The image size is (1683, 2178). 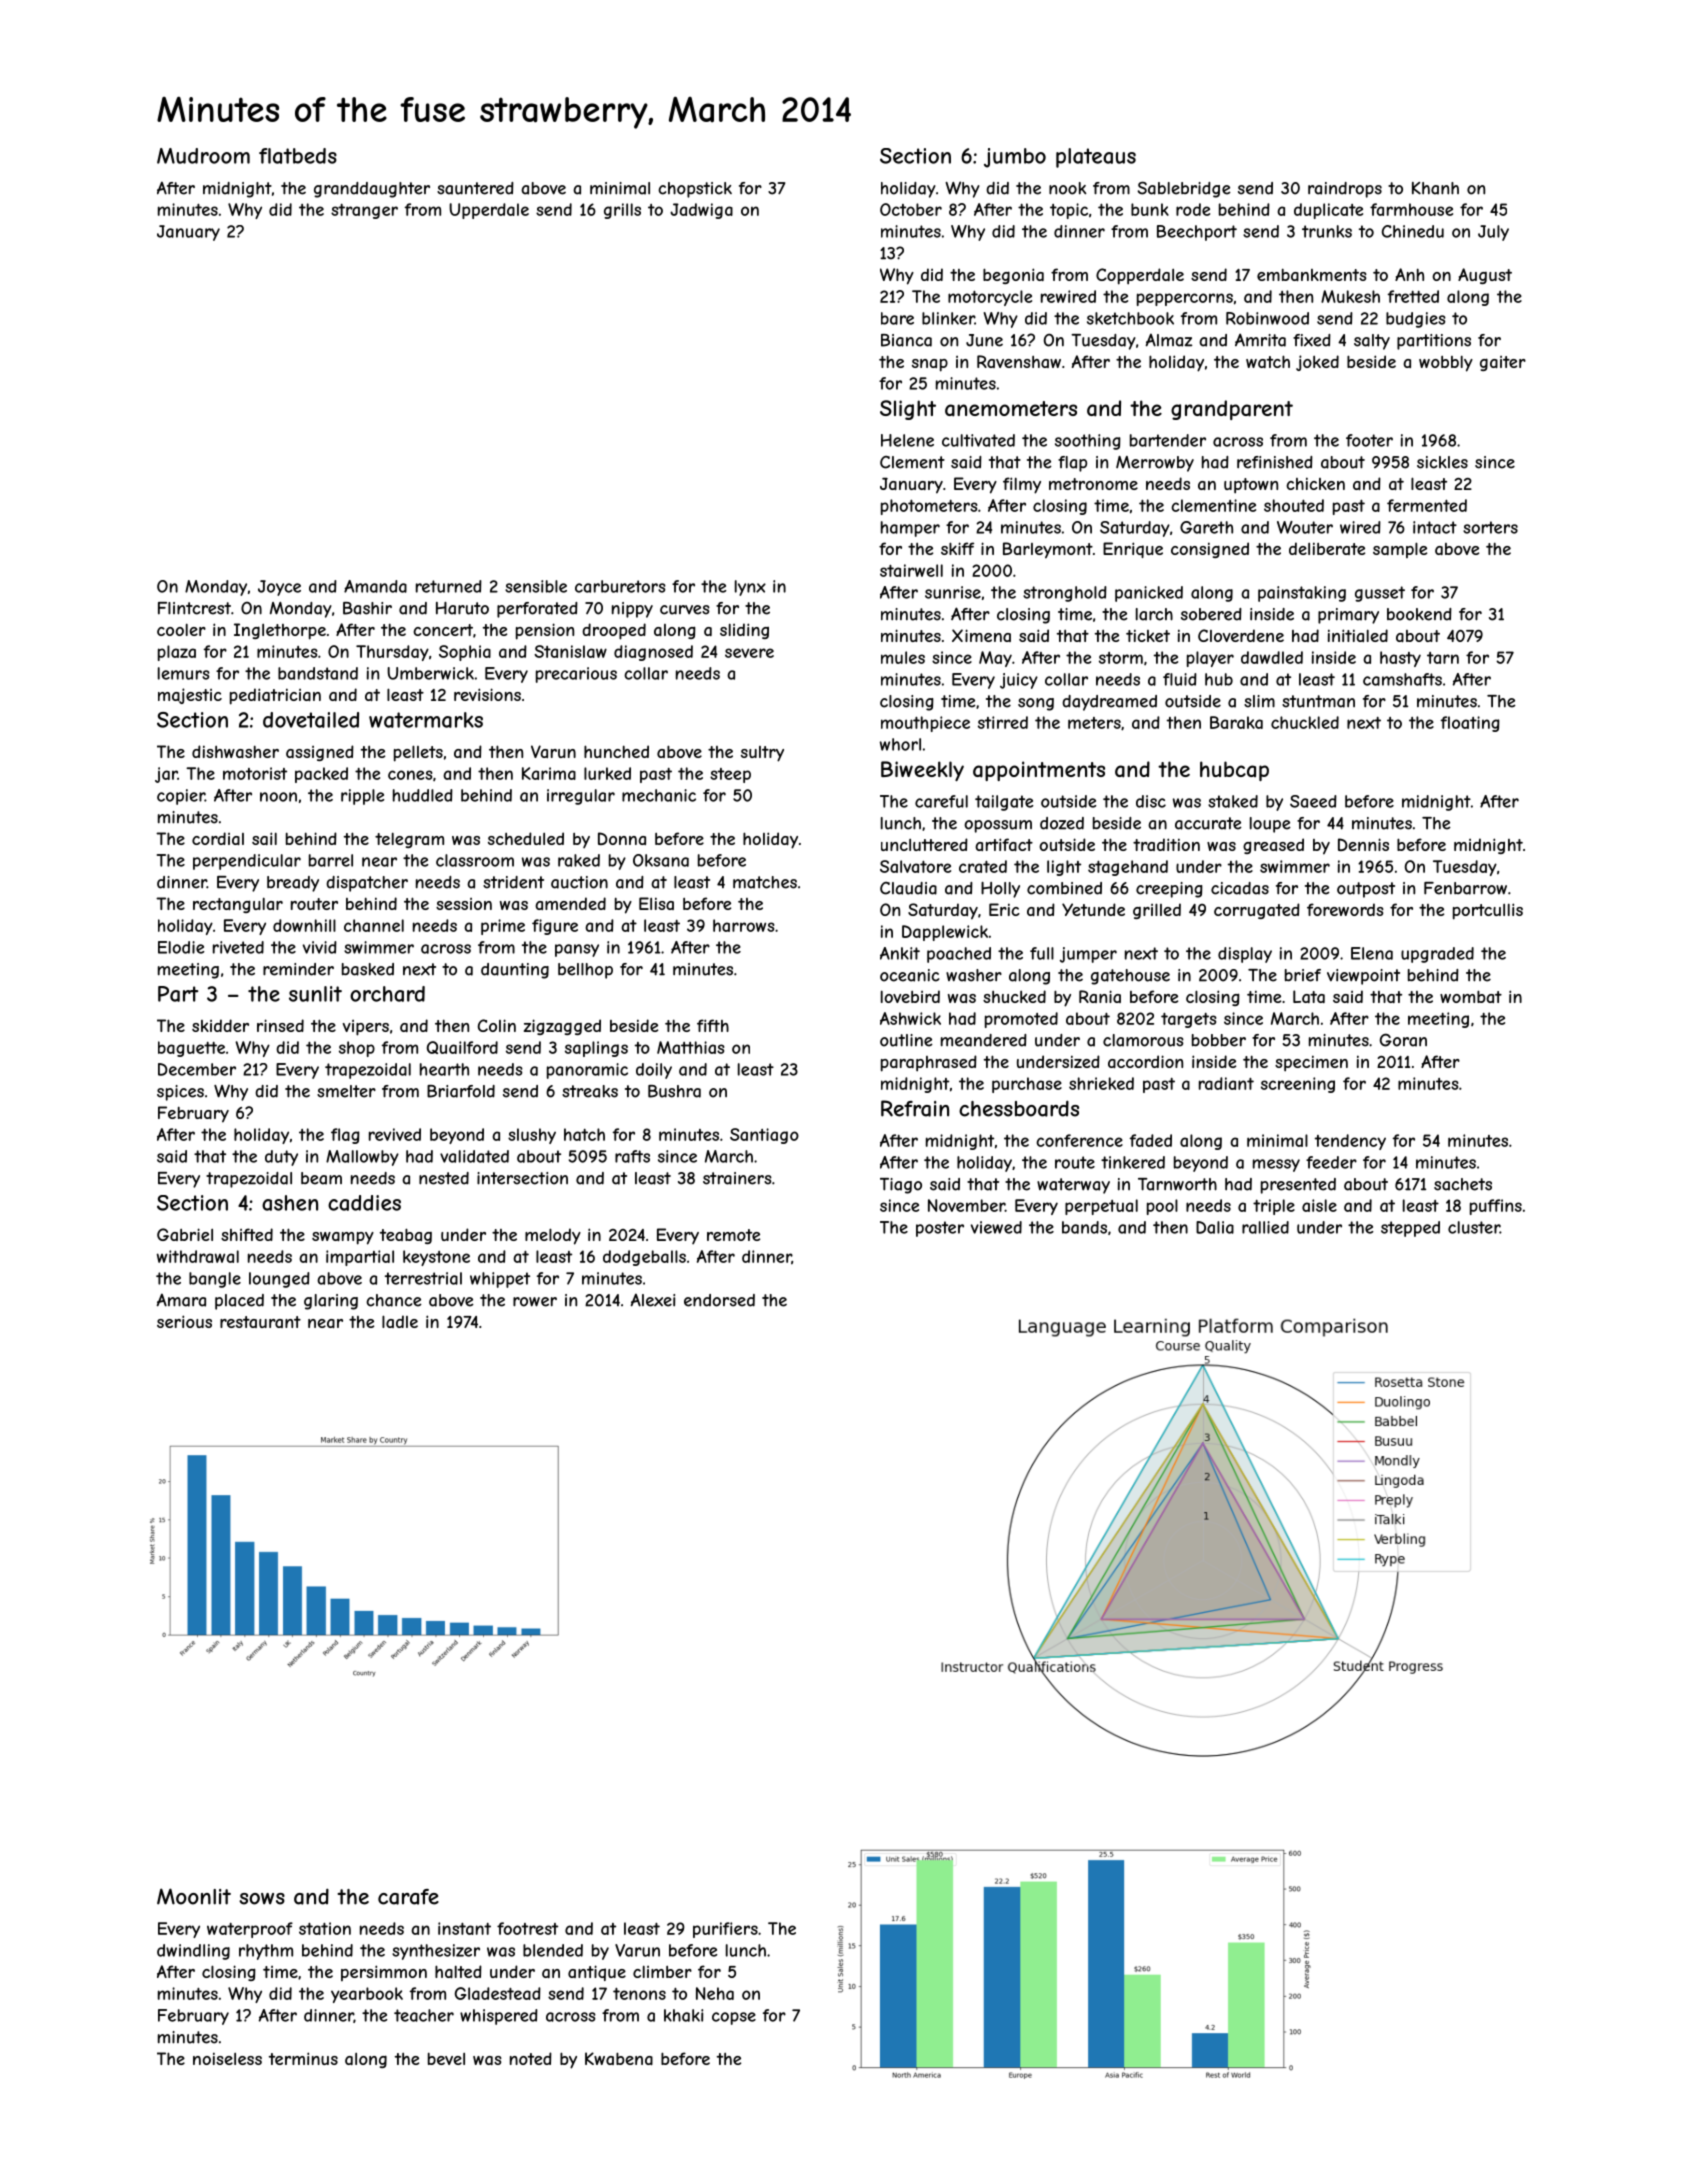 What do you see at coordinates (1096, 158) in the screenshot?
I see `plateaus` at bounding box center [1096, 158].
